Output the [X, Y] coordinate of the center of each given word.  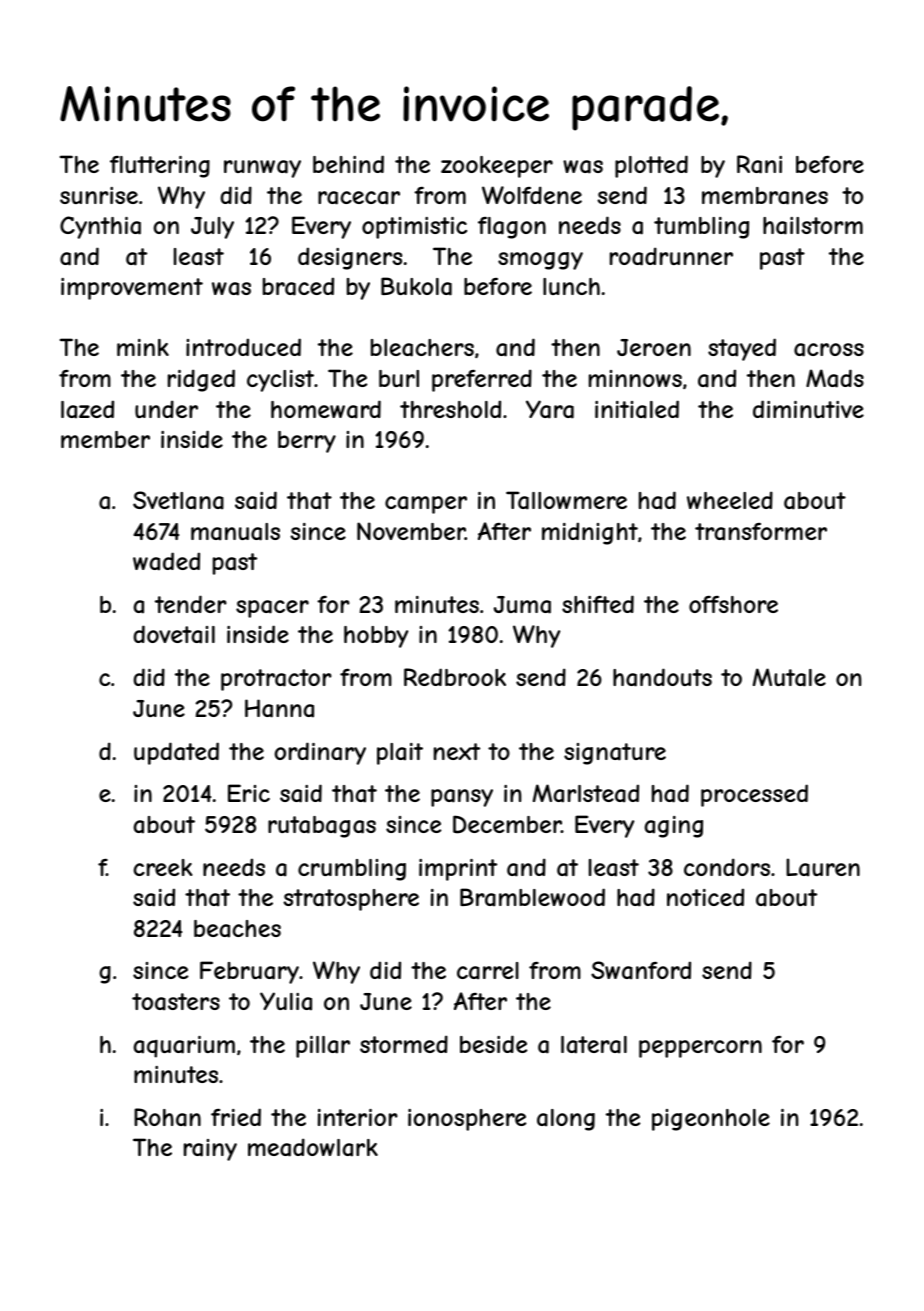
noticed [705, 897]
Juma [522, 605]
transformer [761, 532]
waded [166, 561]
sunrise [99, 195]
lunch [571, 286]
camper [426, 505]
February [249, 972]
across [829, 350]
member [105, 439]
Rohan [167, 1117]
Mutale [789, 677]
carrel [488, 971]
